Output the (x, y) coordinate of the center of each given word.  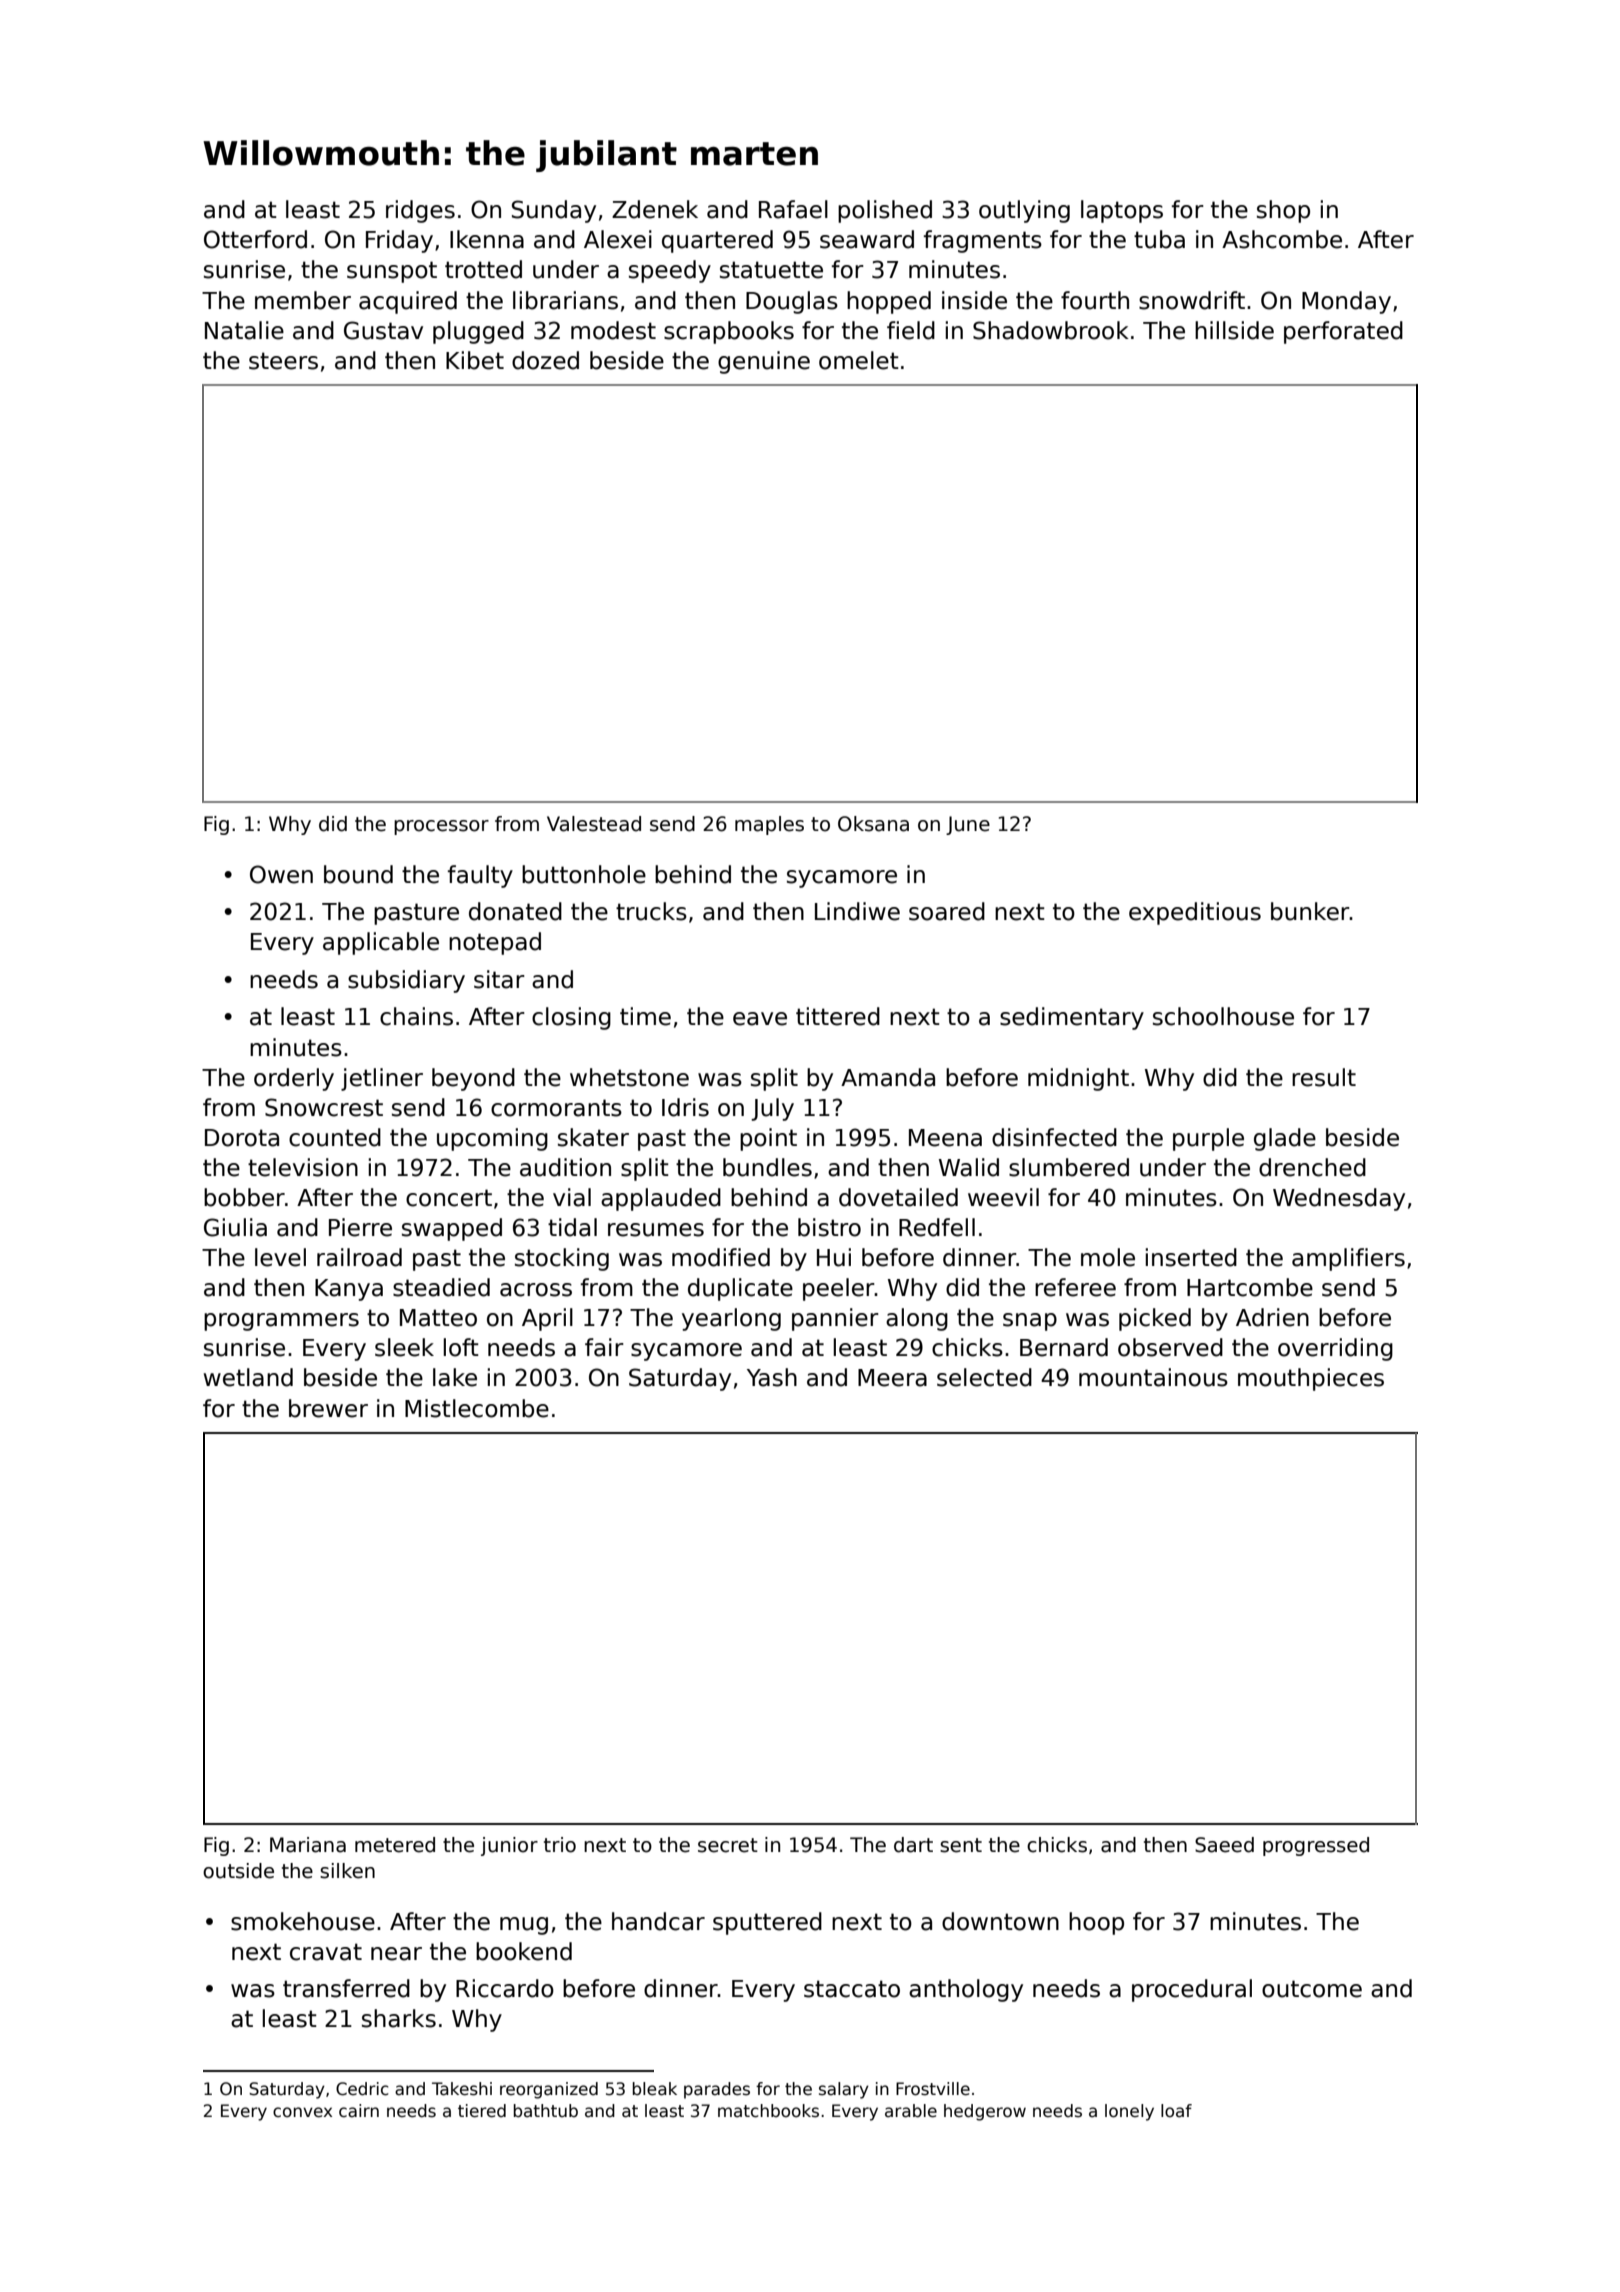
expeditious (1195, 913)
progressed (1316, 1846)
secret (728, 1845)
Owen (281, 874)
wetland (248, 1377)
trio (560, 1845)
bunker (1310, 911)
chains (416, 1016)
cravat (326, 1952)
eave (760, 1019)
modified (721, 1257)
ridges (420, 211)
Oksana (873, 824)
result (1324, 1077)
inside (974, 300)
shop (1283, 211)
